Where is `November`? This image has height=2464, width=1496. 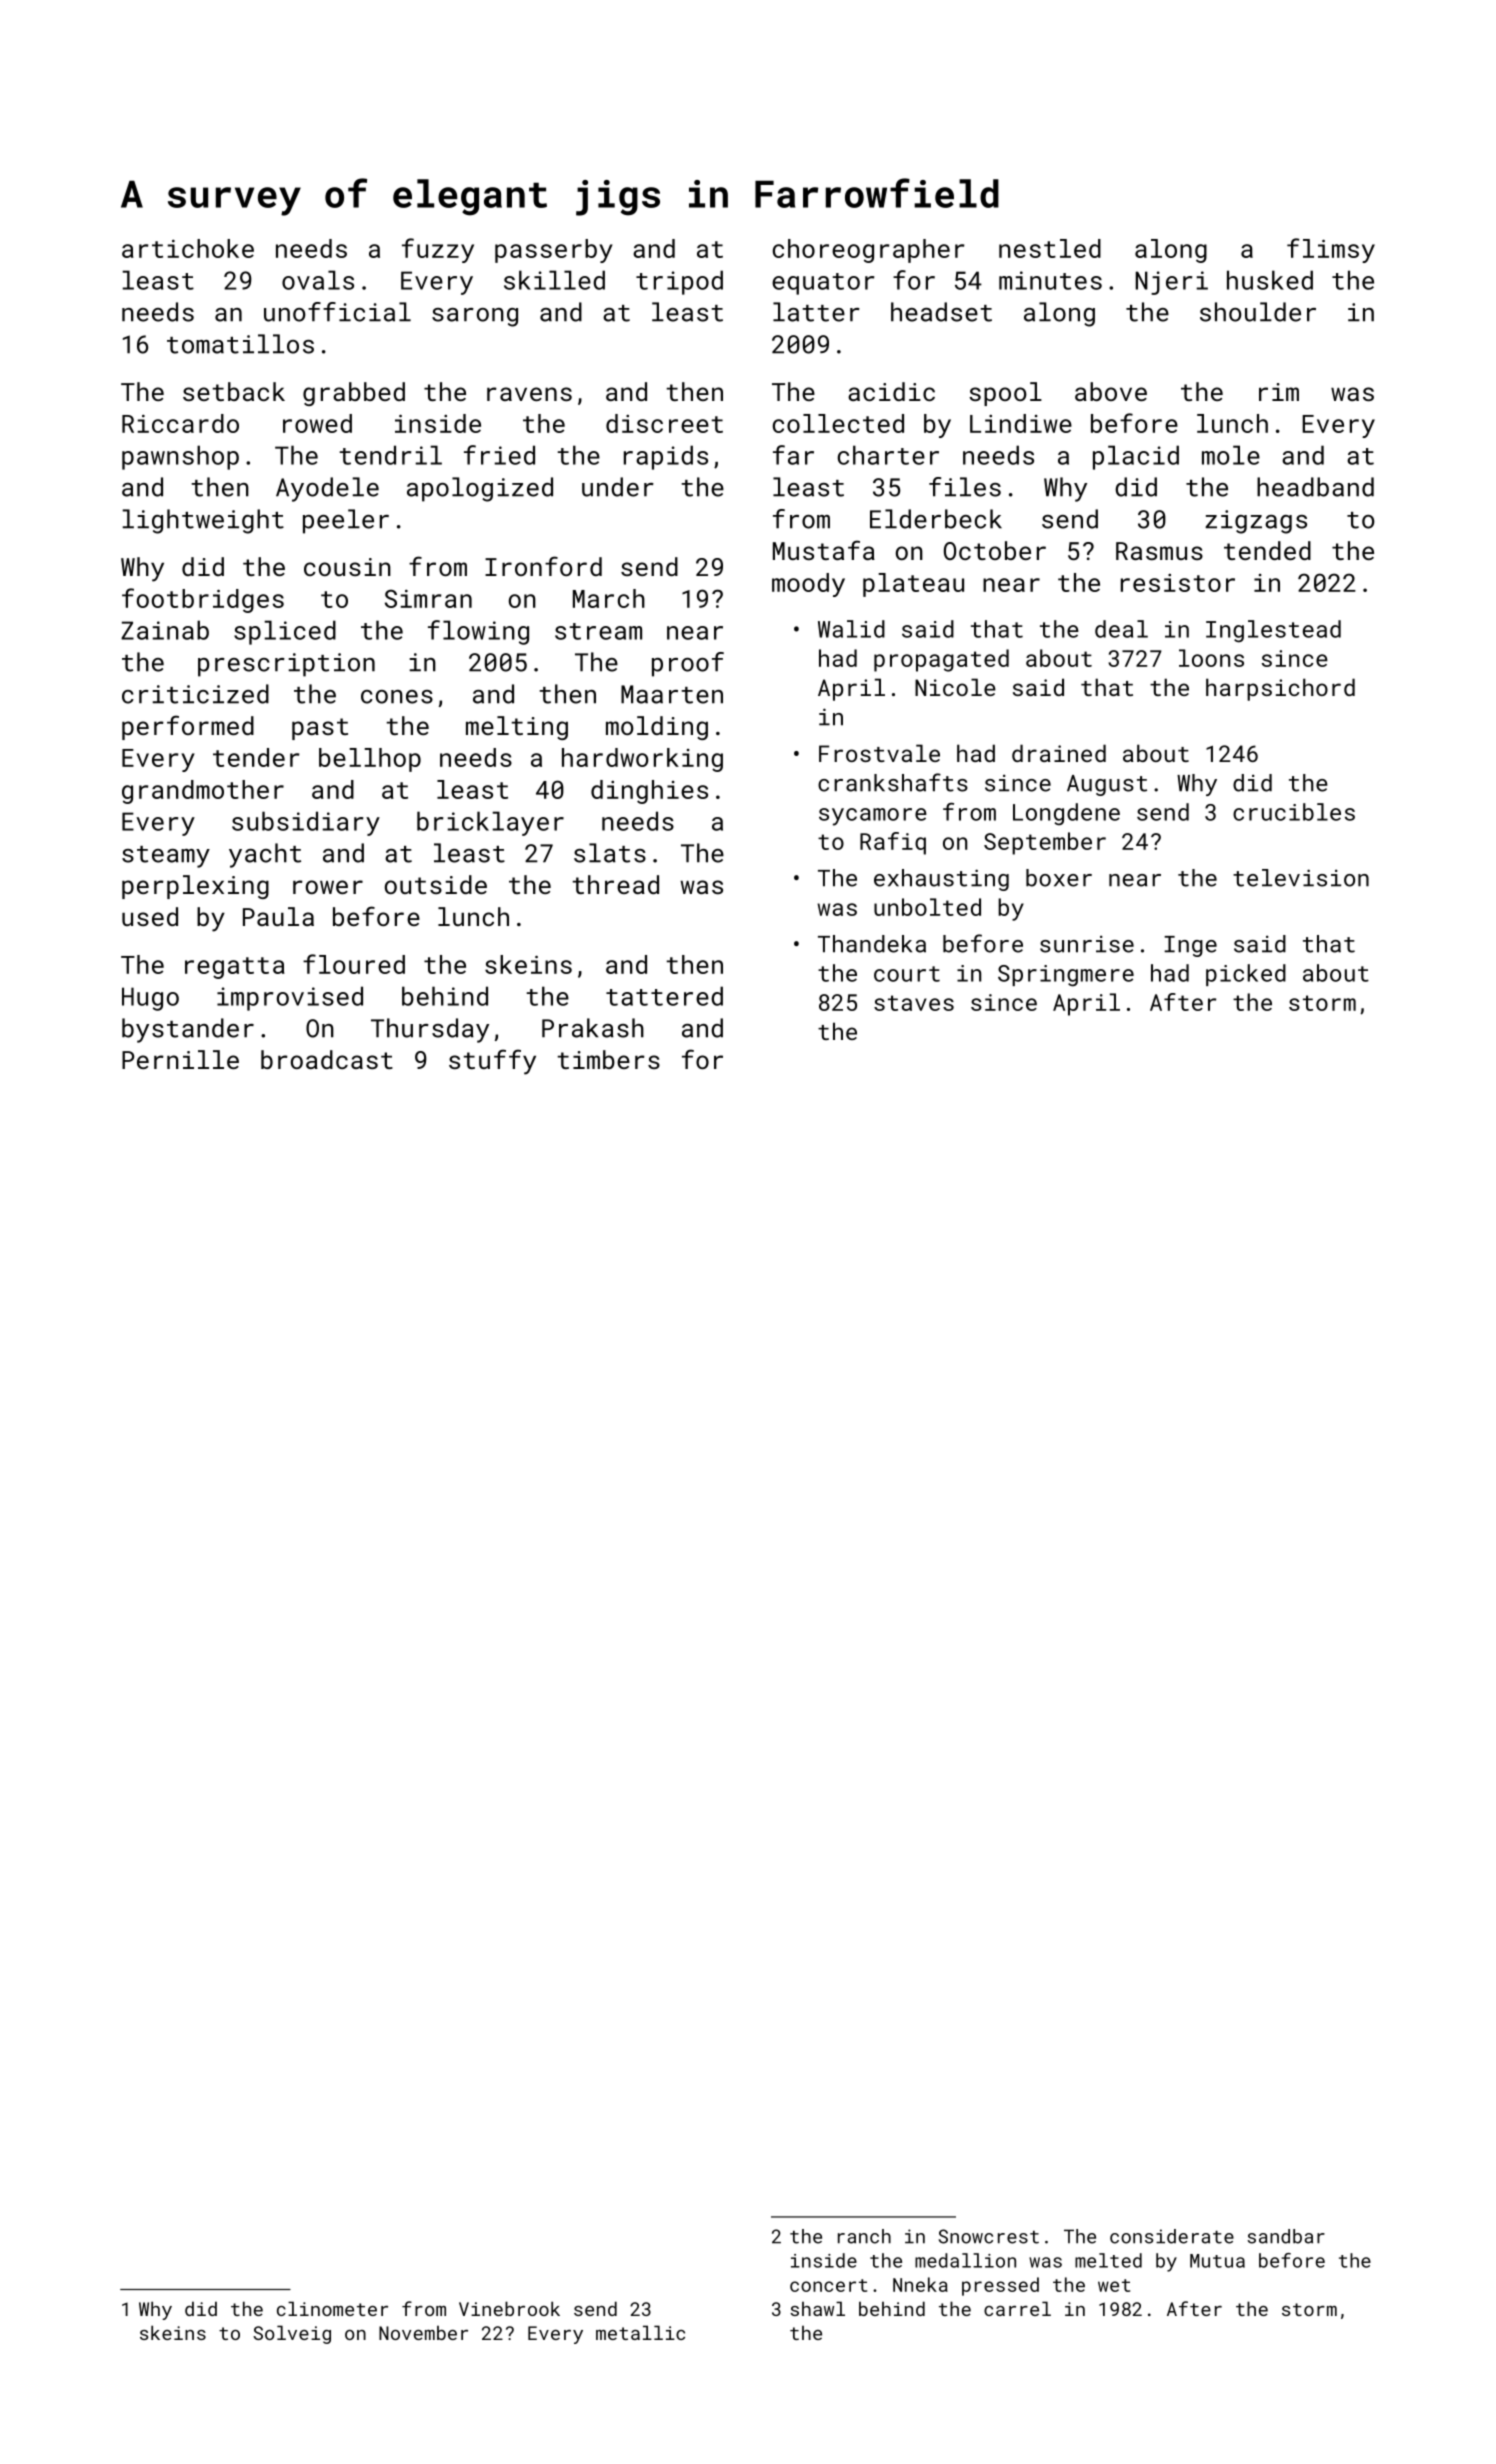
November is located at coordinates (423, 2333).
